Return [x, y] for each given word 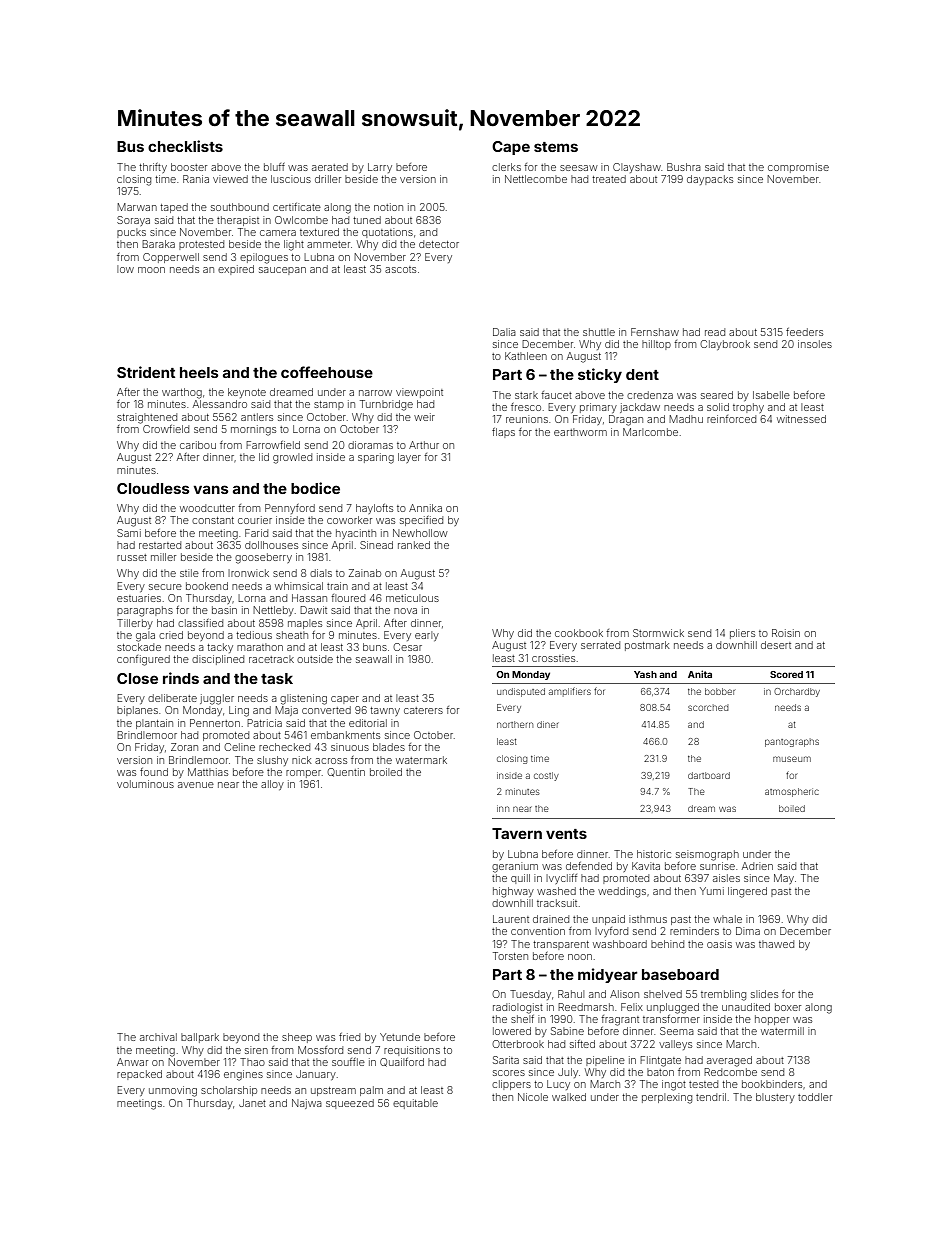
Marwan [137, 207]
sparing [376, 458]
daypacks [710, 180]
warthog [182, 393]
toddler [815, 1097]
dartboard [709, 775]
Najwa [307, 1104]
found [154, 772]
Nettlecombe [536, 179]
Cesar [407, 647]
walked [569, 1097]
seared [717, 395]
